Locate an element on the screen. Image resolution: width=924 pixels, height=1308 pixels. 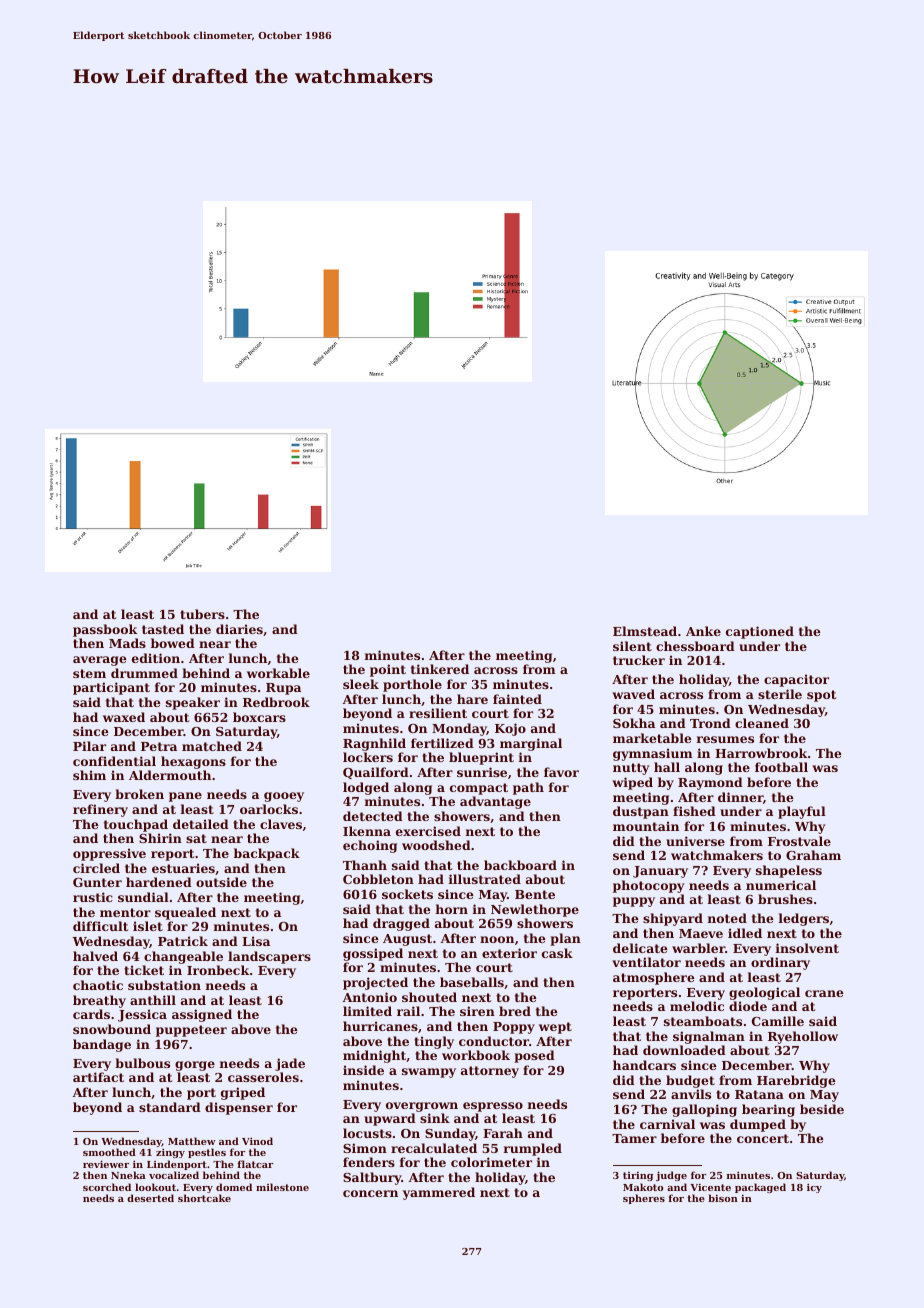
deserted is located at coordinates (150, 1198).
